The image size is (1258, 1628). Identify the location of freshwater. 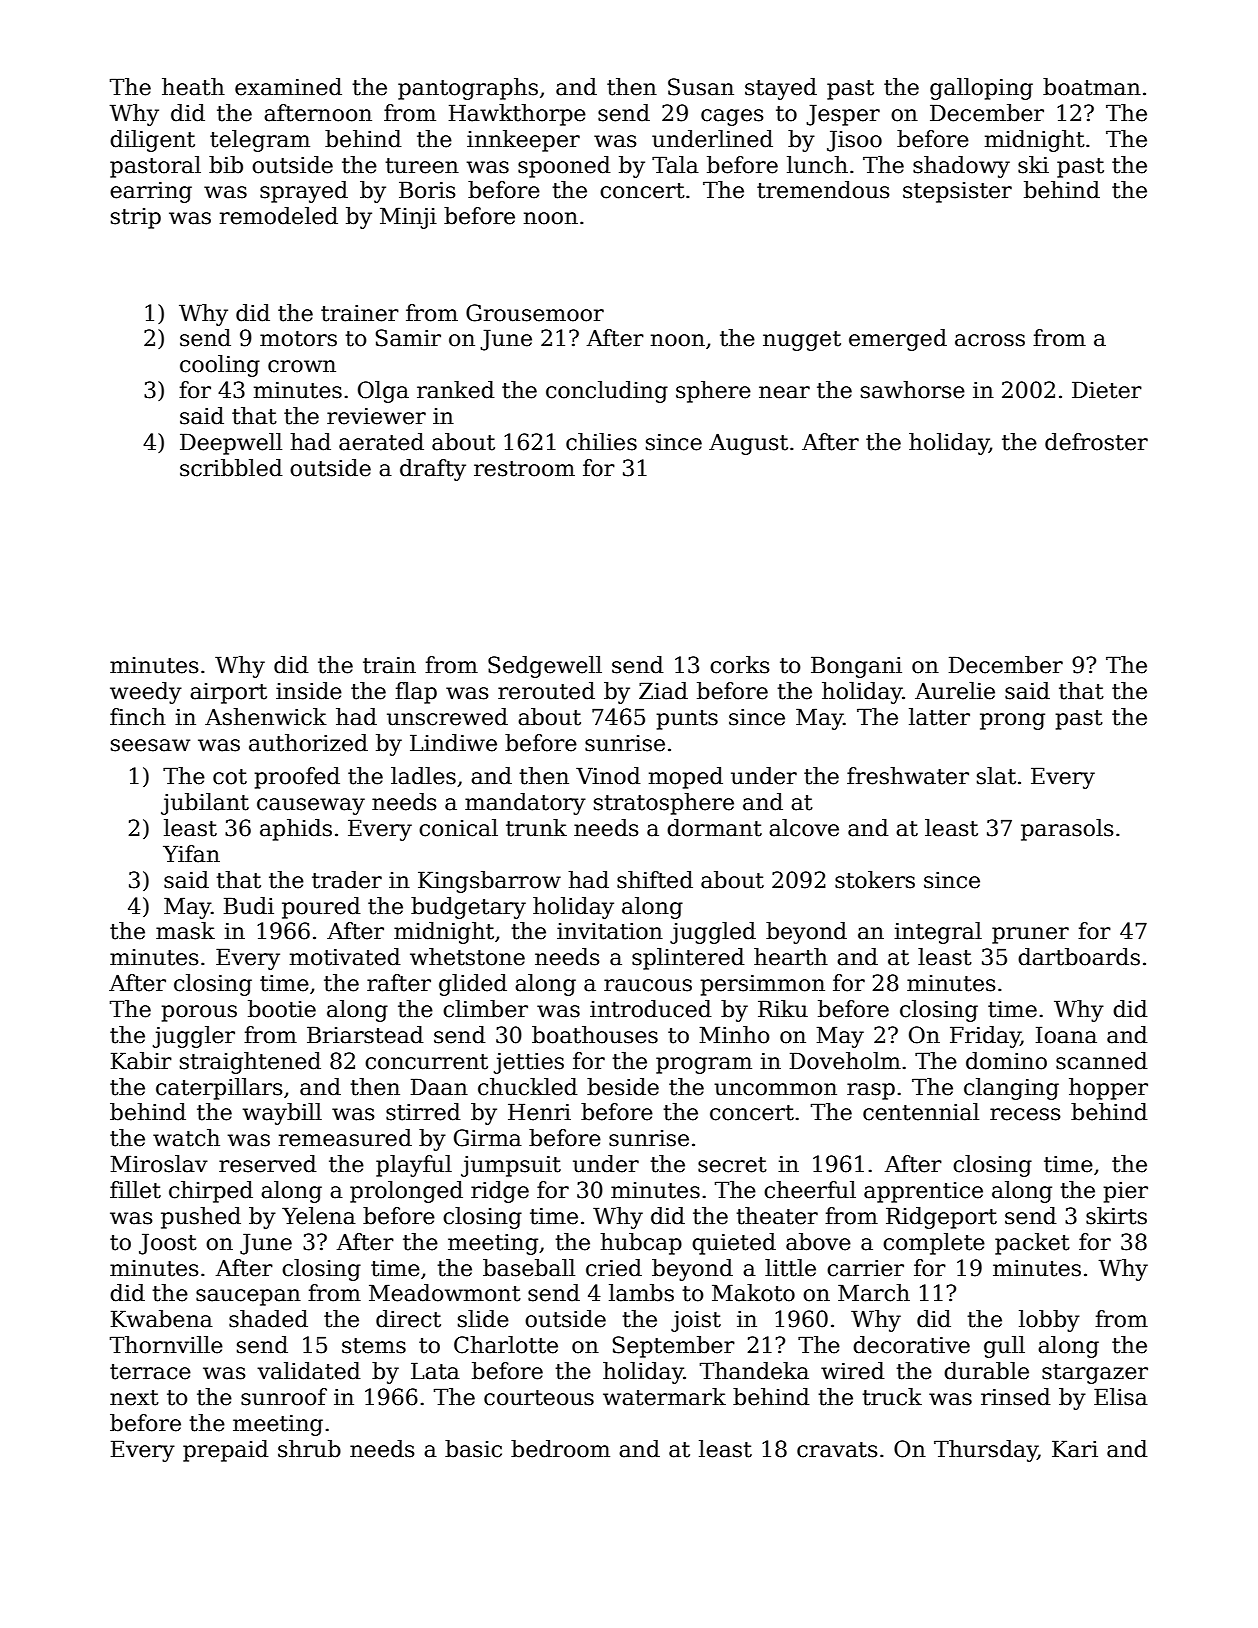
(908, 776).
